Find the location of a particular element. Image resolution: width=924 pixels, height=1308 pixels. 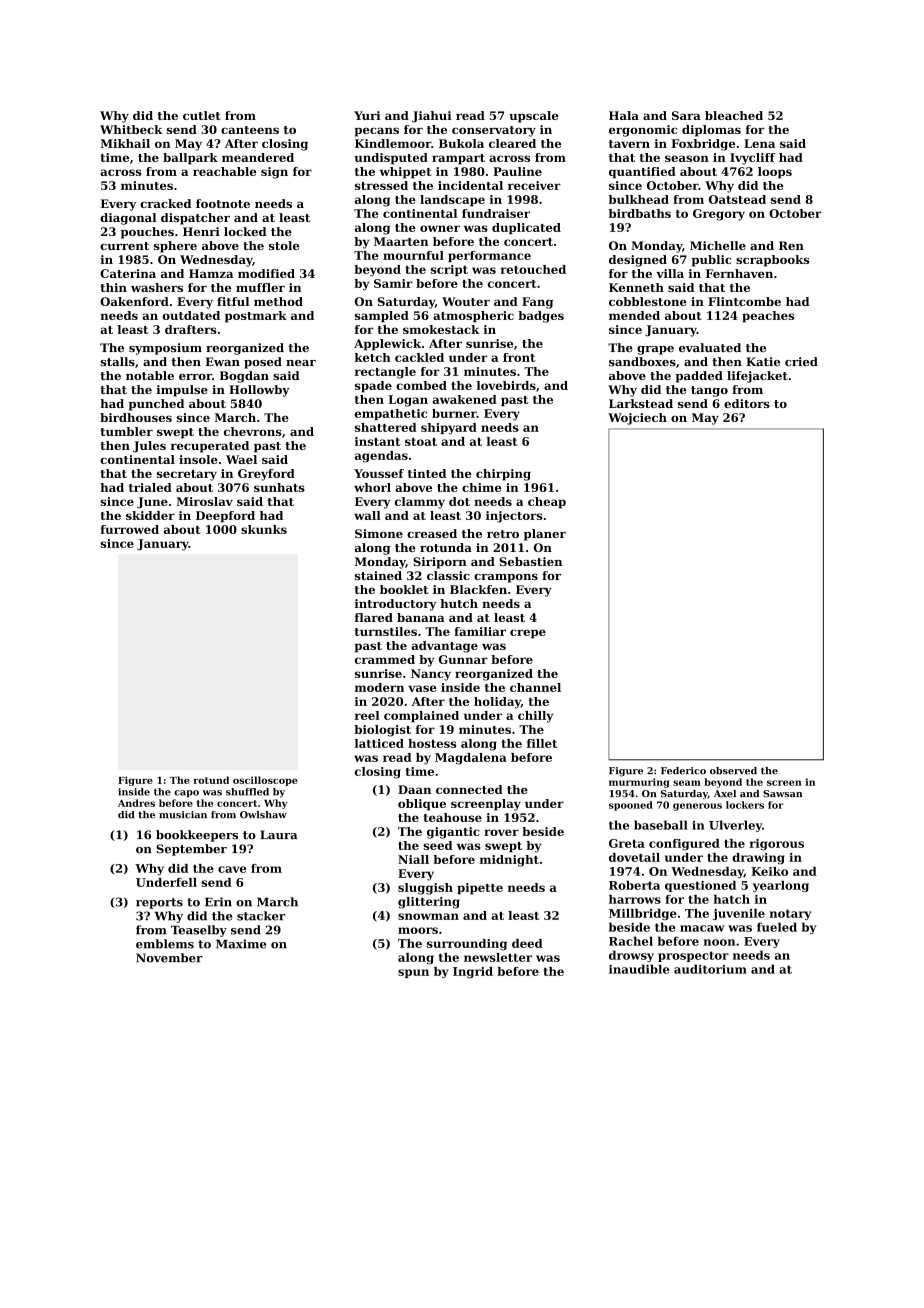

badges is located at coordinates (541, 317).
